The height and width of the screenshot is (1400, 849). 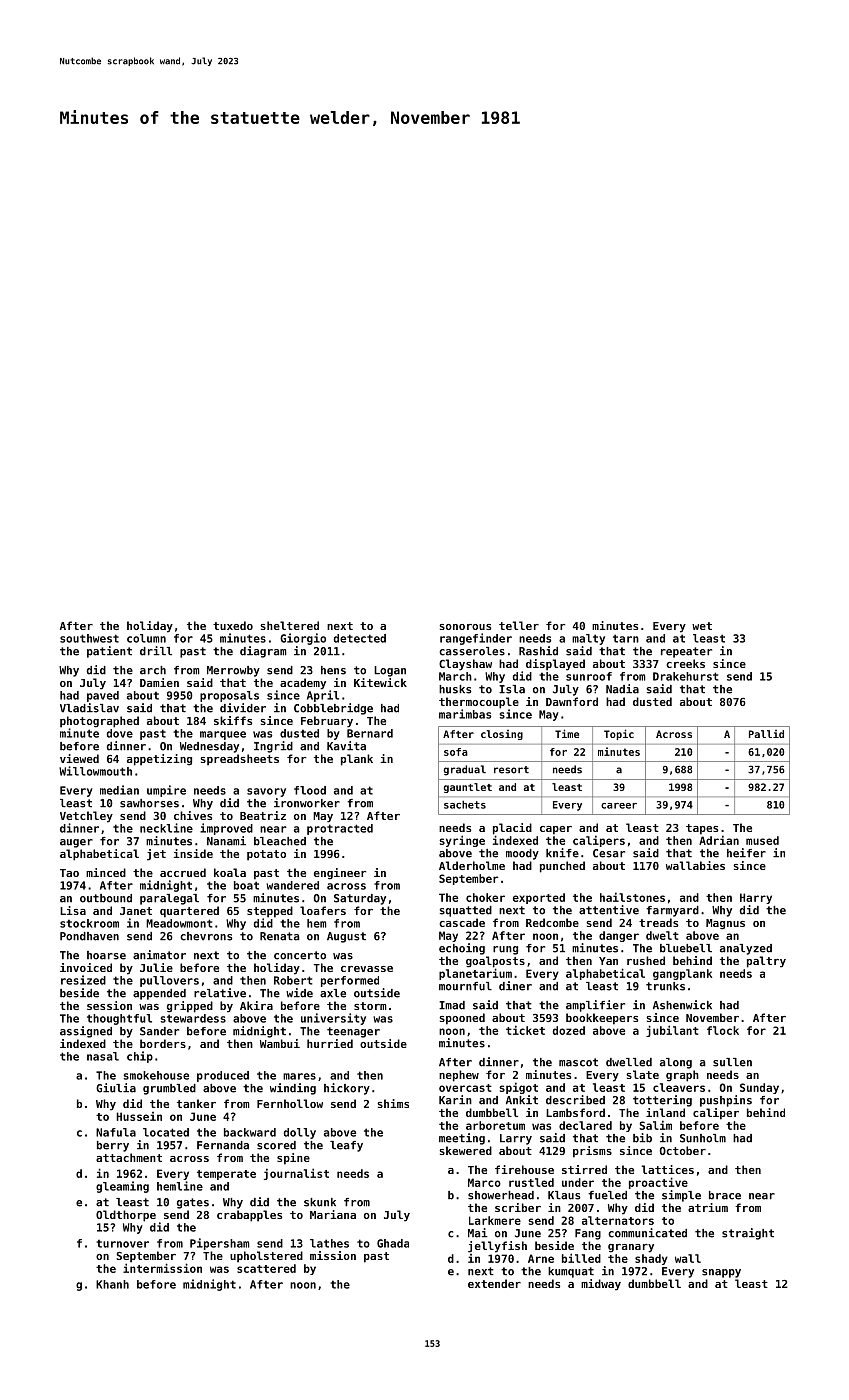 I want to click on dove, so click(x=120, y=733).
